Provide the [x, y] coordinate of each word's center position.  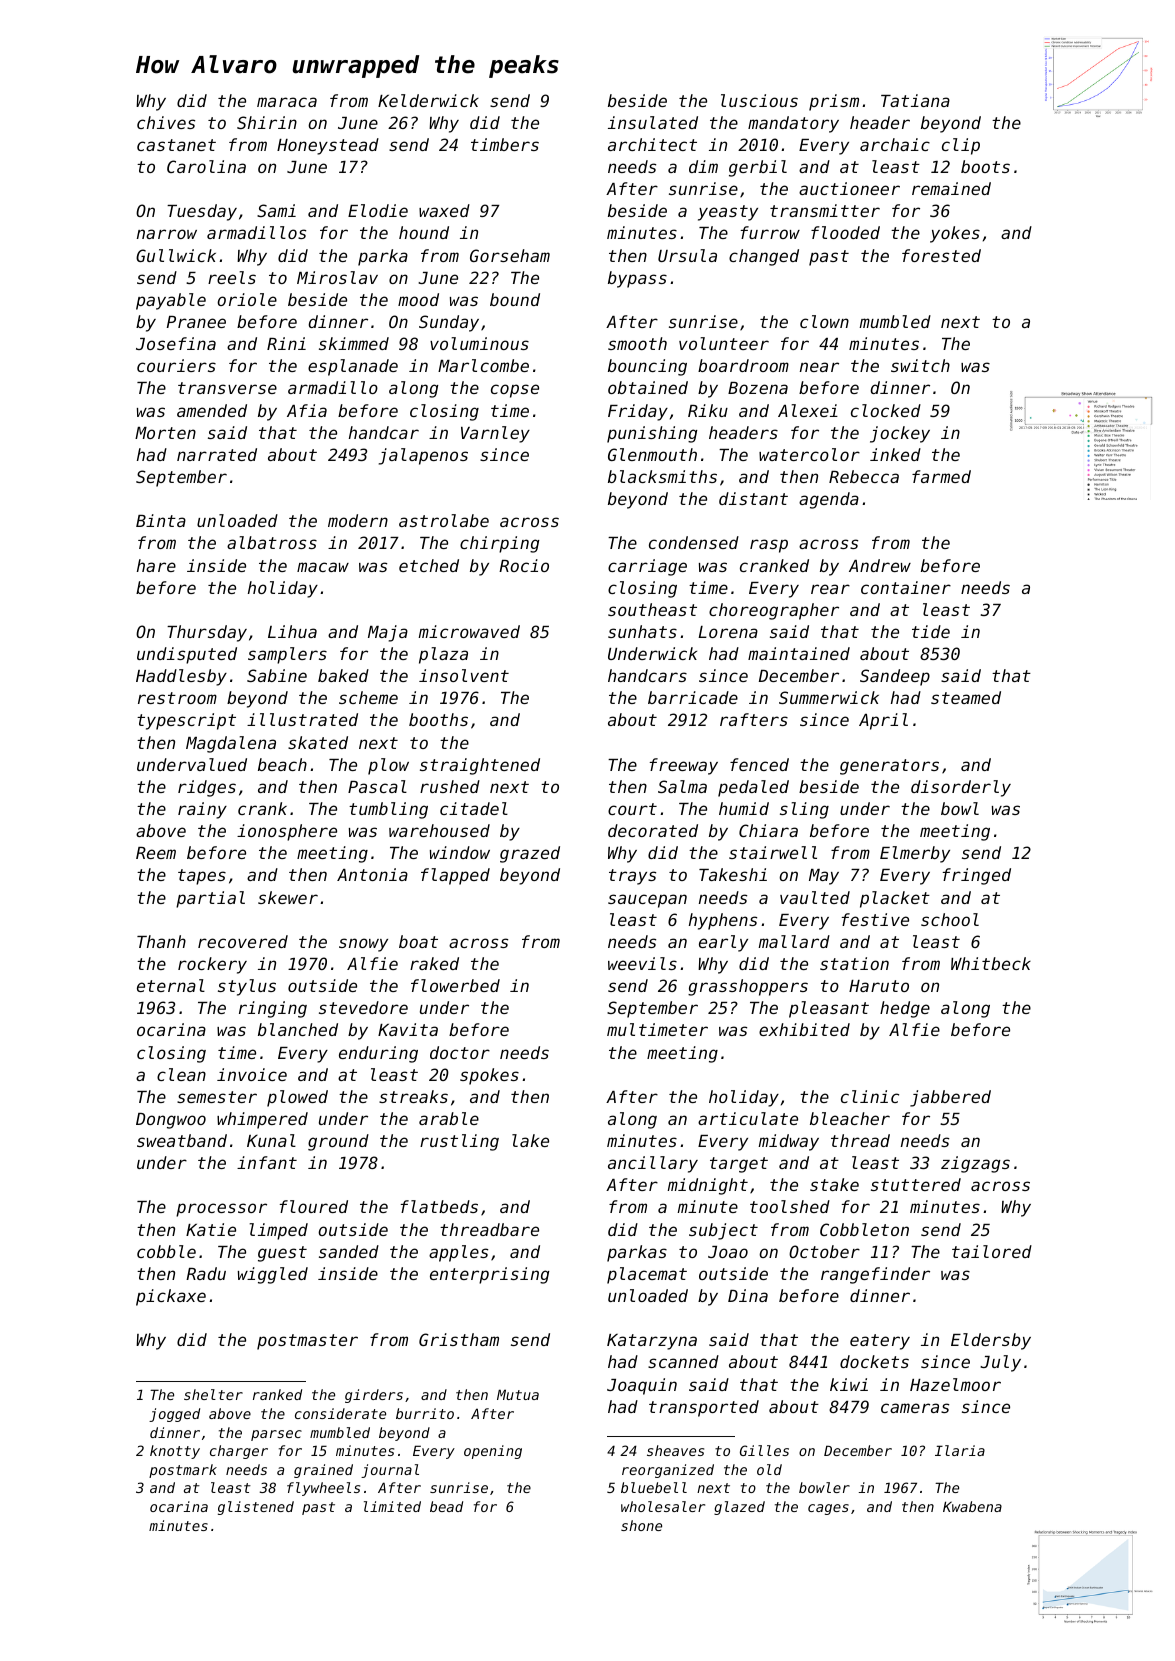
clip [961, 146]
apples [458, 1253]
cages [828, 1509]
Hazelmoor [955, 1384]
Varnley [495, 434]
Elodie [378, 210]
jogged [174, 1415]
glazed [739, 1508]
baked [343, 675]
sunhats [642, 631]
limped [279, 1231]
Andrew [880, 565]
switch [920, 365]
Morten [165, 433]
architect [652, 144]
